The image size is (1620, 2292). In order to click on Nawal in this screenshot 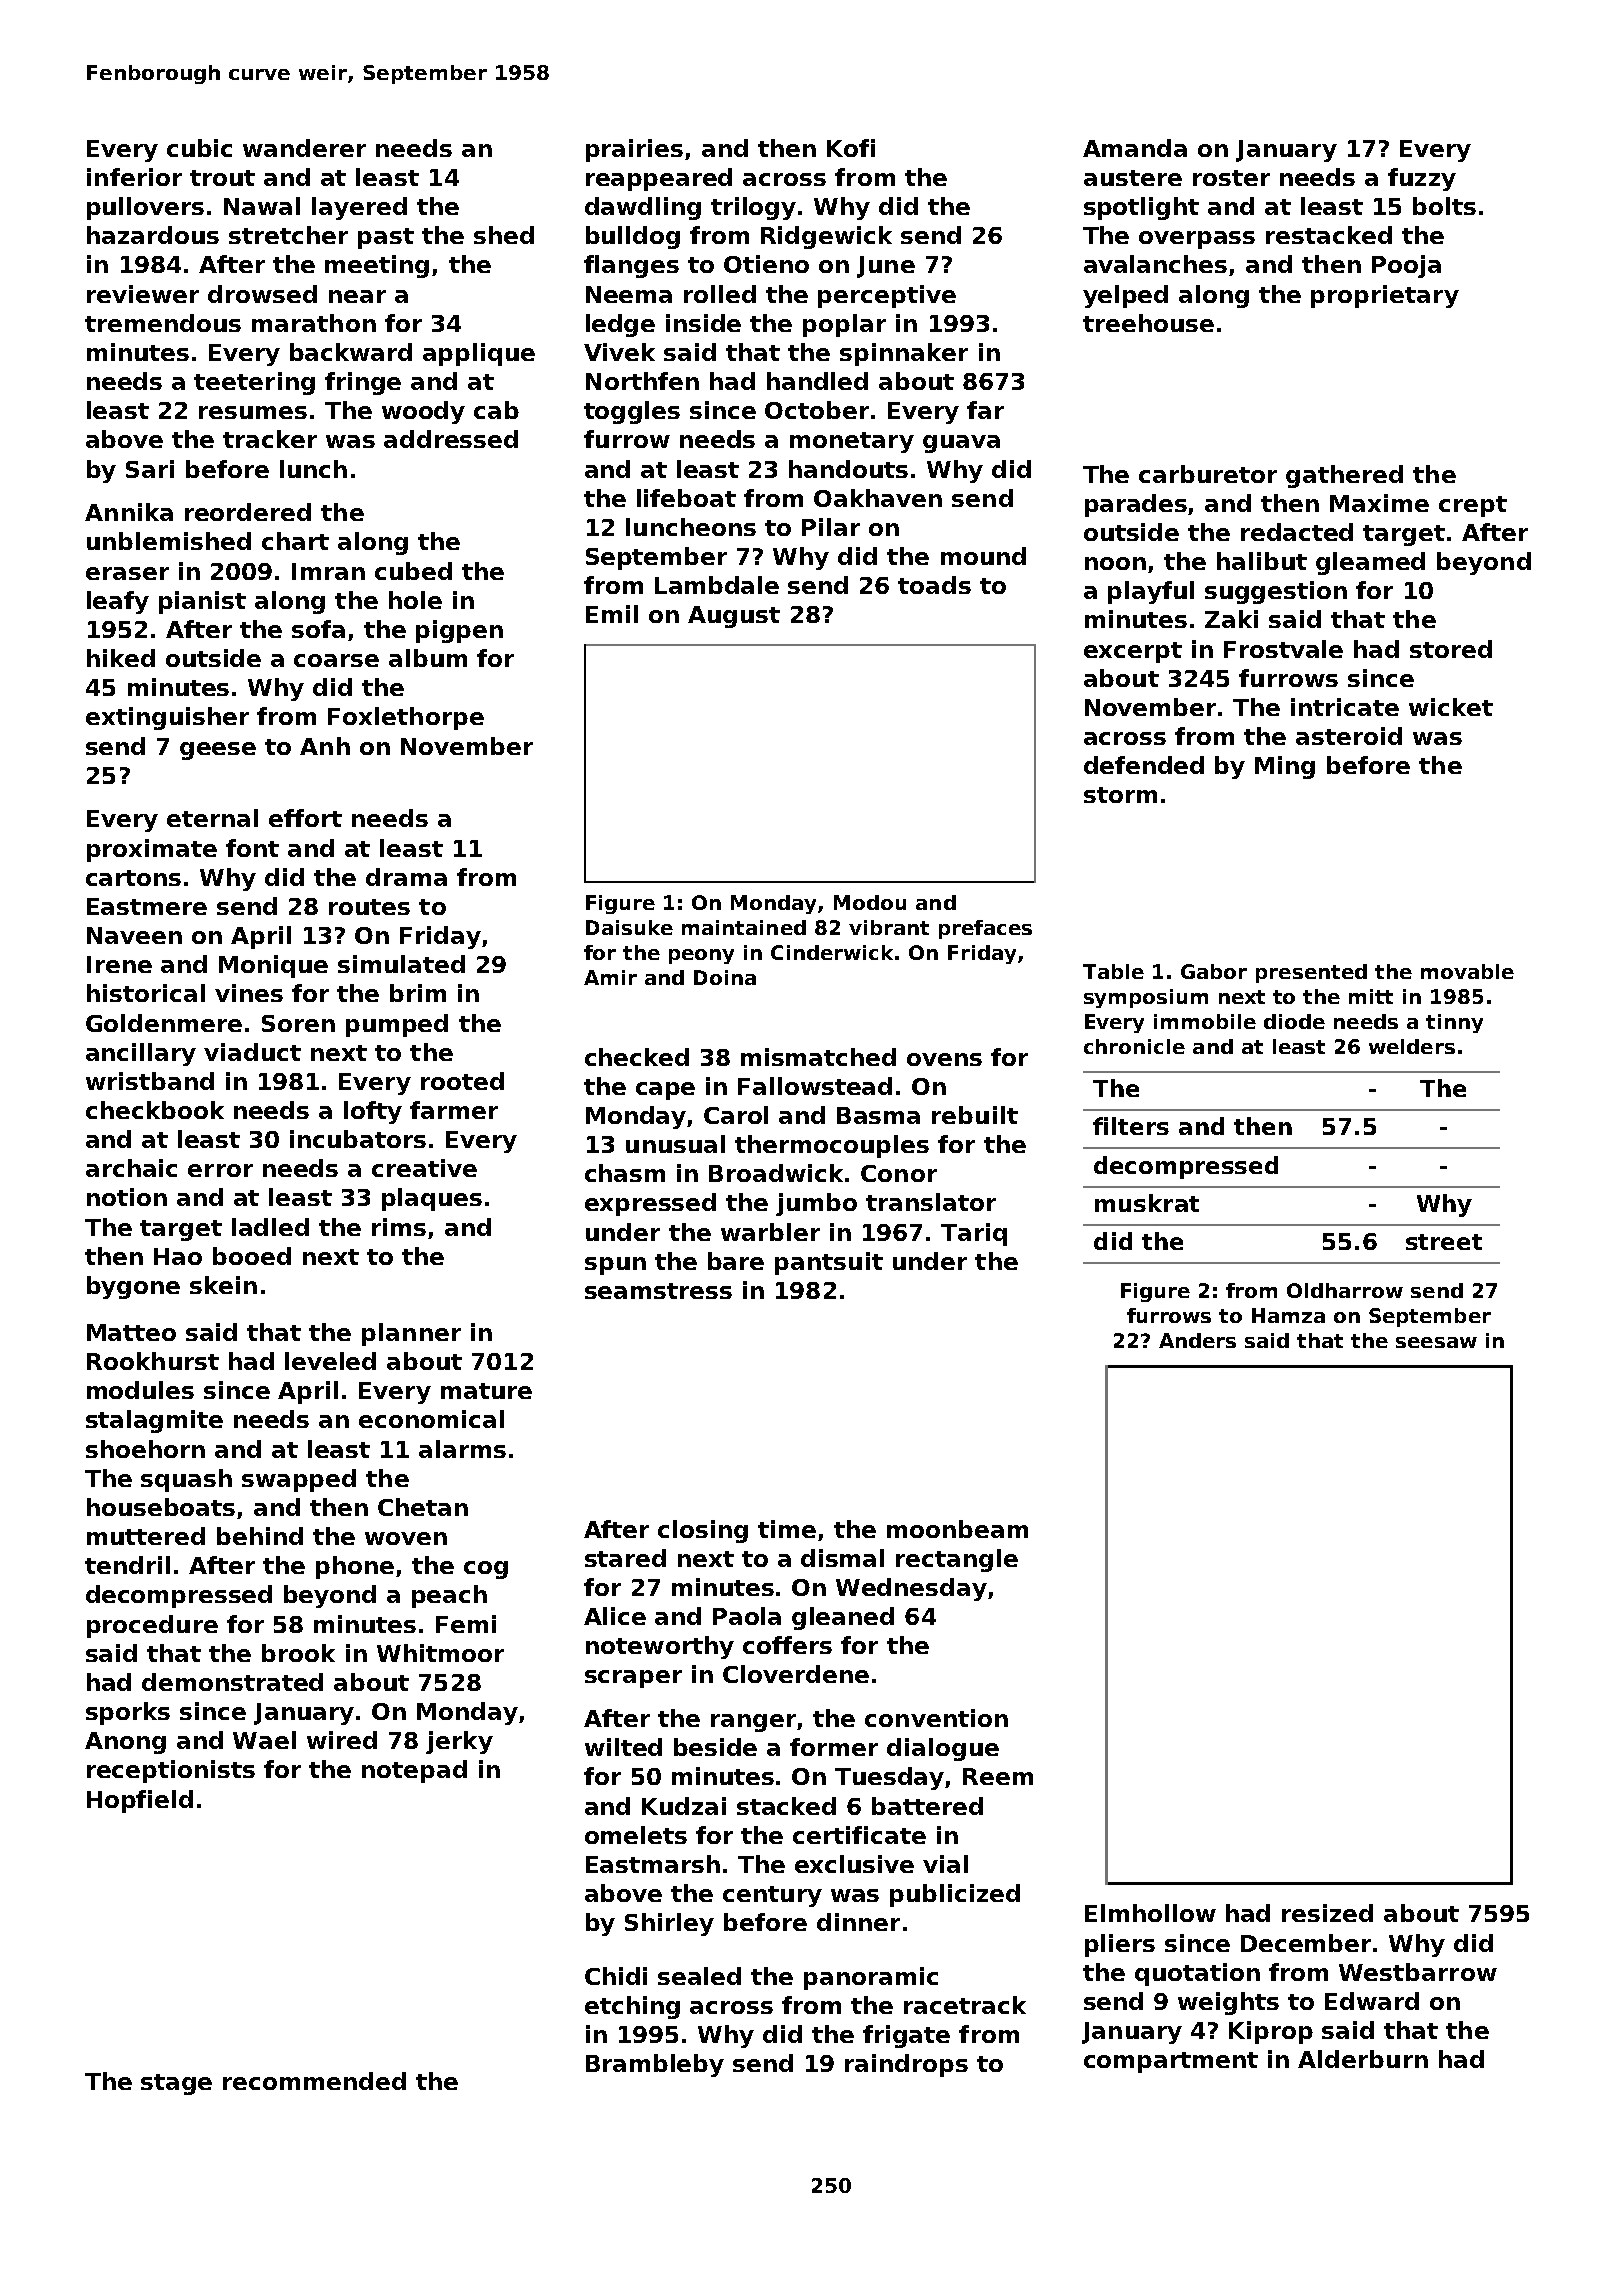, I will do `click(262, 206)`.
